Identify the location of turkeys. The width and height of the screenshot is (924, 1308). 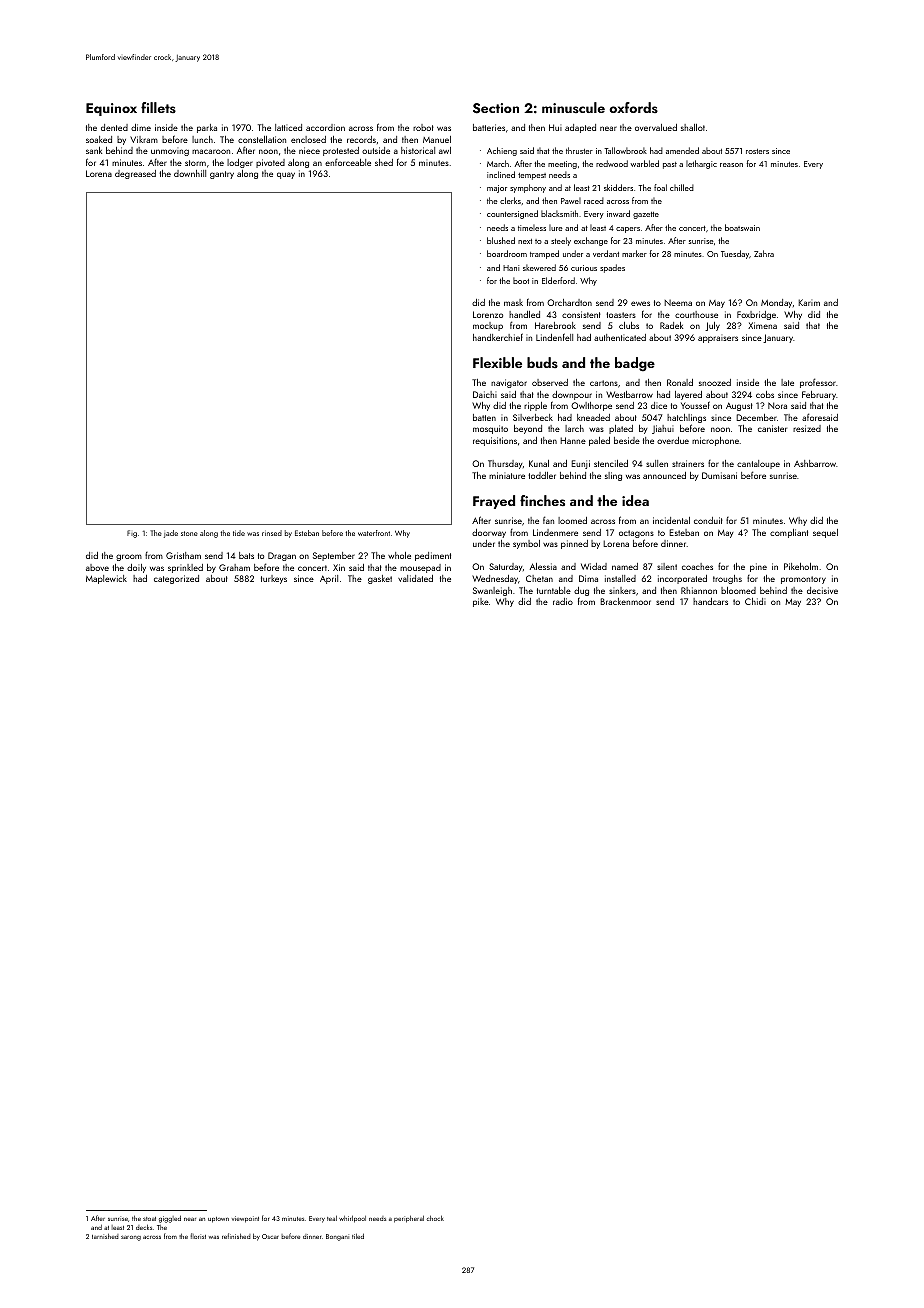
(274, 579).
